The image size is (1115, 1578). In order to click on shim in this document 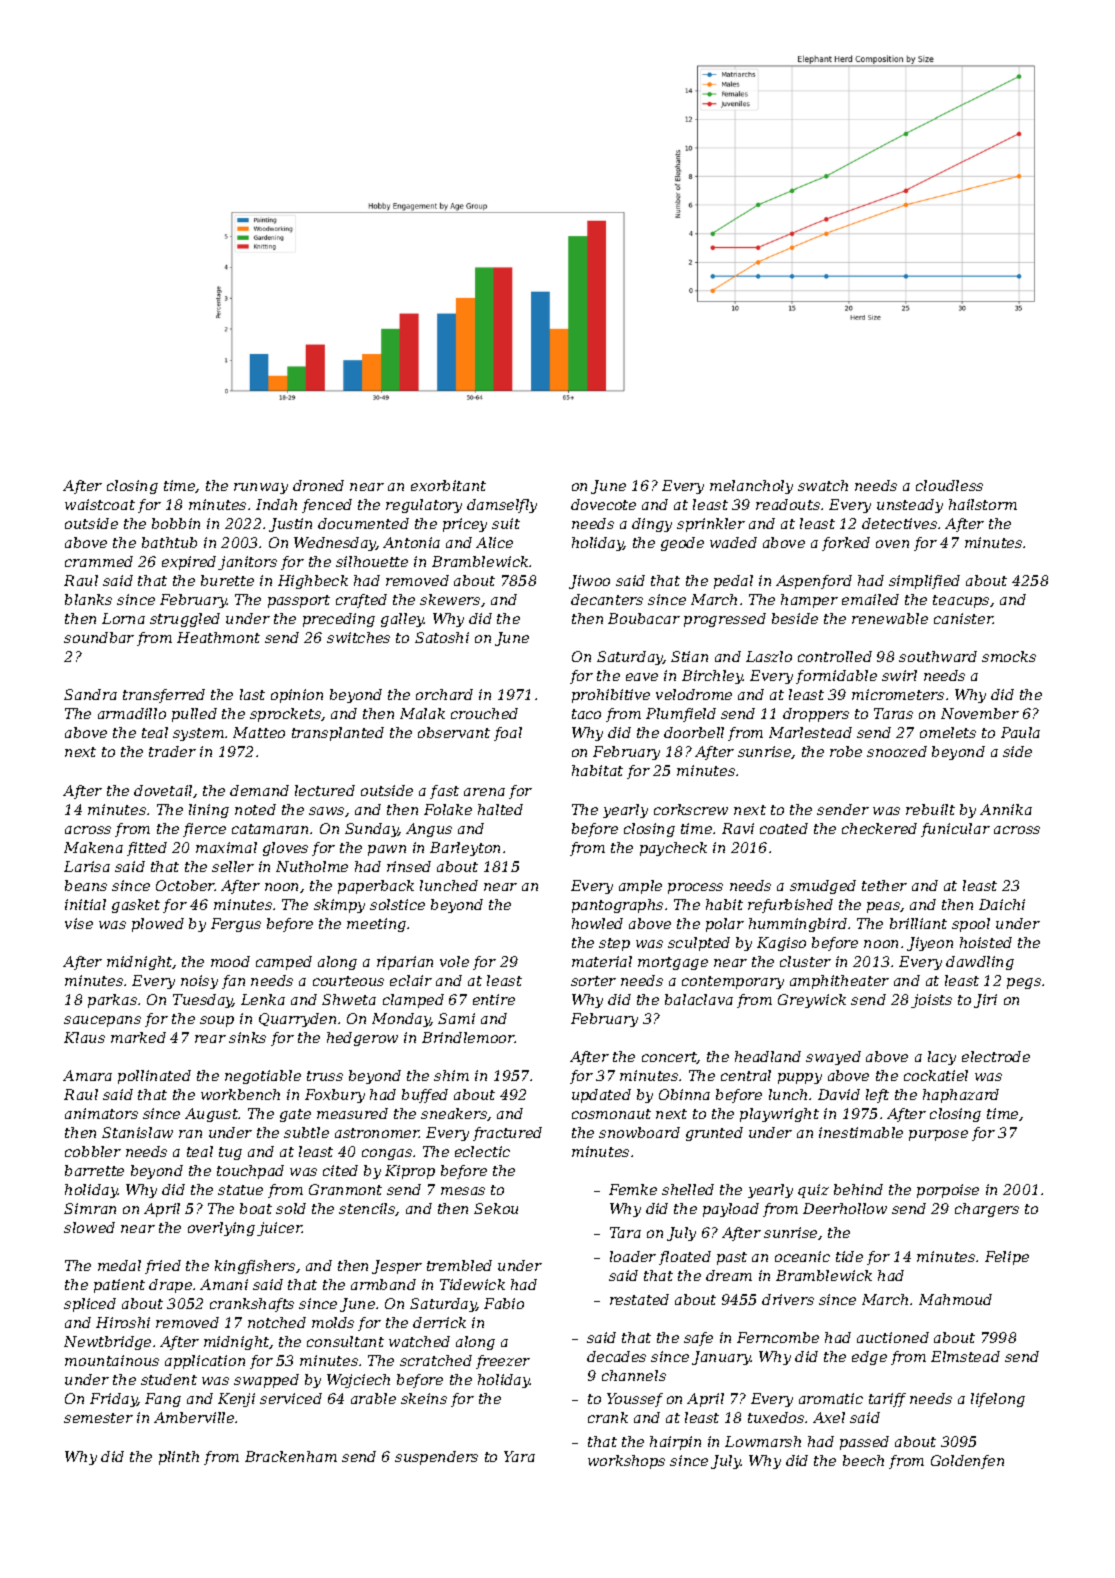, I will do `click(451, 1075)`.
